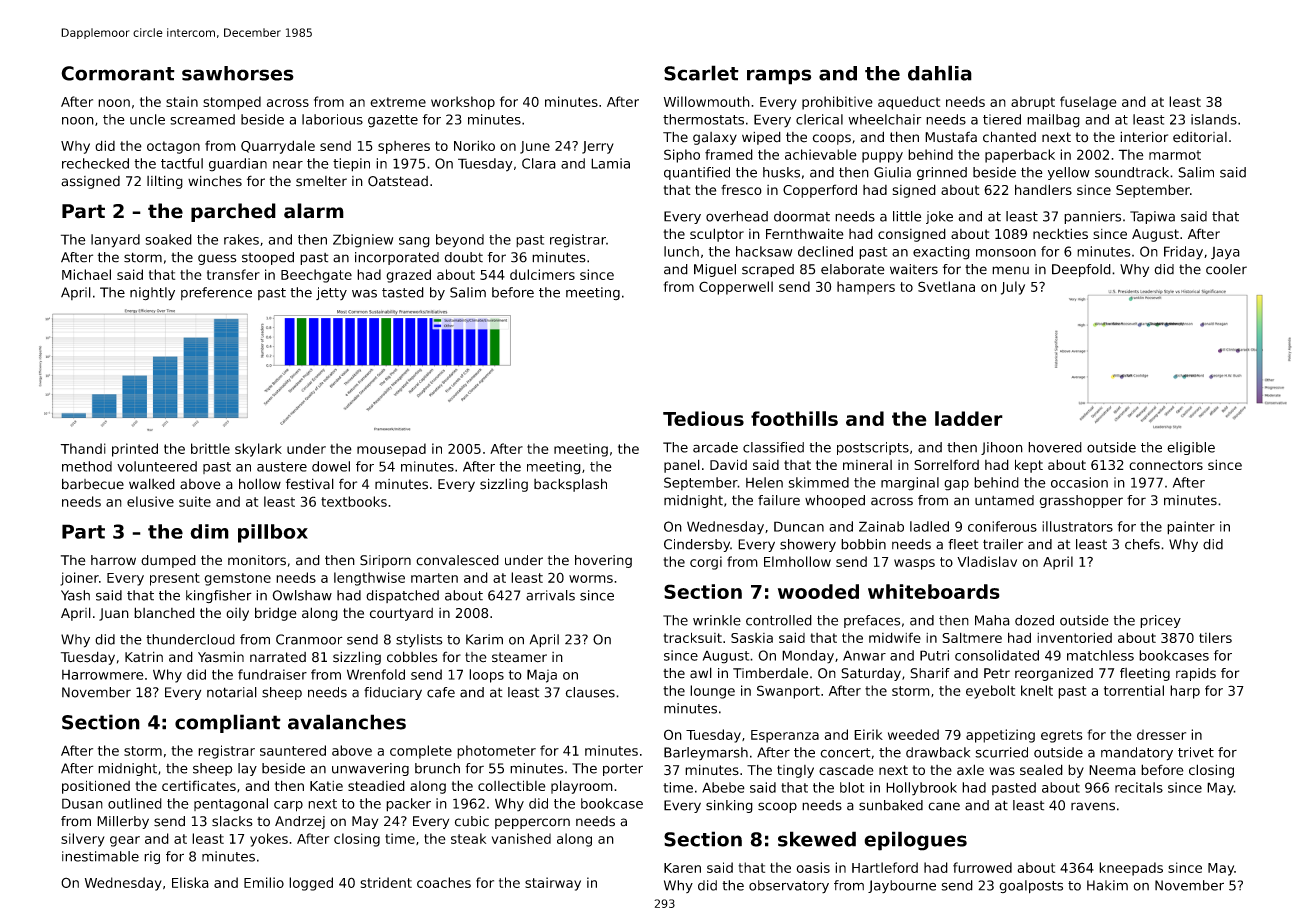 The image size is (1308, 924). I want to click on soundtrack, so click(1132, 172).
